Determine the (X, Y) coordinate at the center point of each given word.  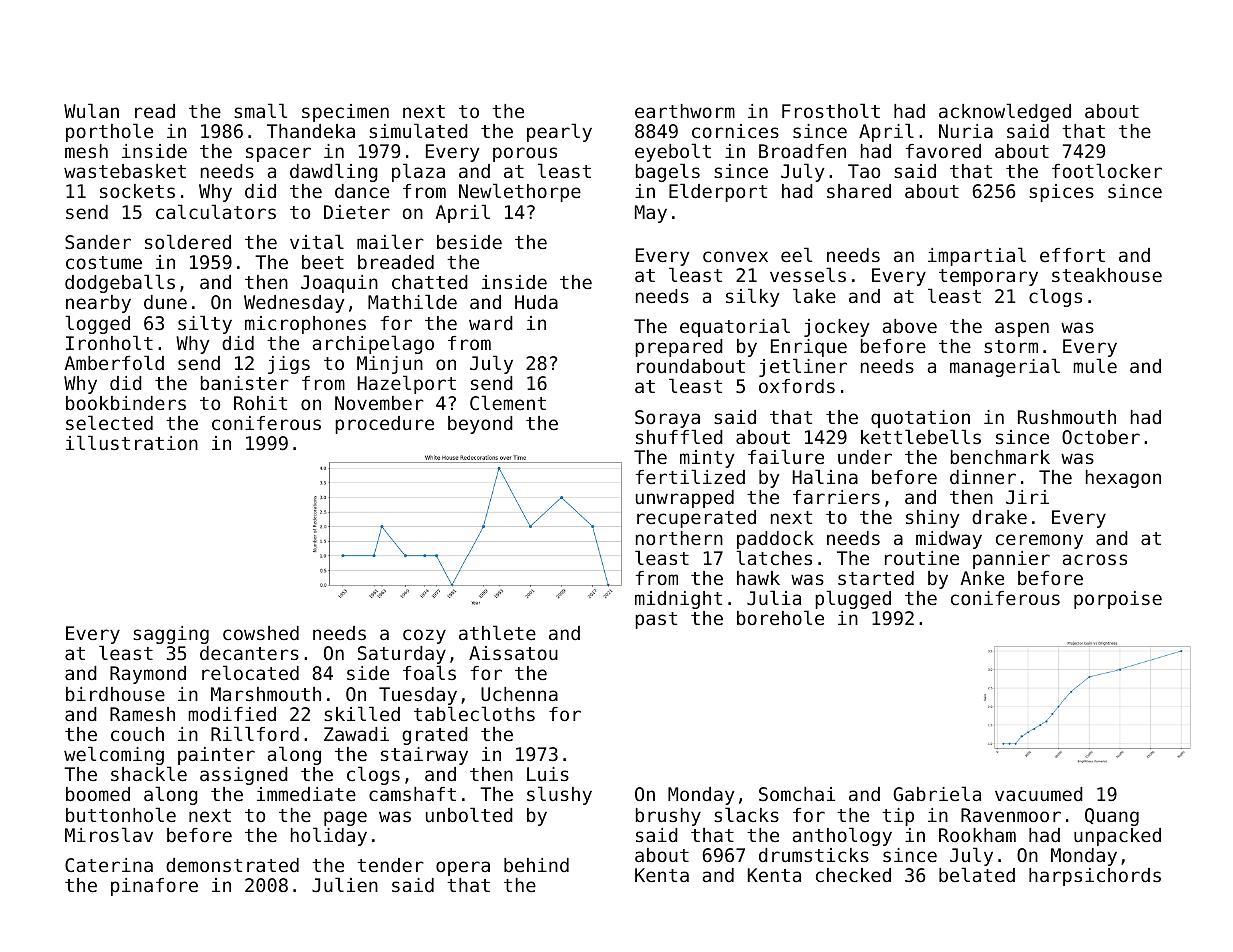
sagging (171, 635)
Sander (98, 242)
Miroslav (109, 834)
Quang (1112, 817)
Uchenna (519, 694)
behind (536, 865)
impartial (977, 256)
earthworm (685, 111)
